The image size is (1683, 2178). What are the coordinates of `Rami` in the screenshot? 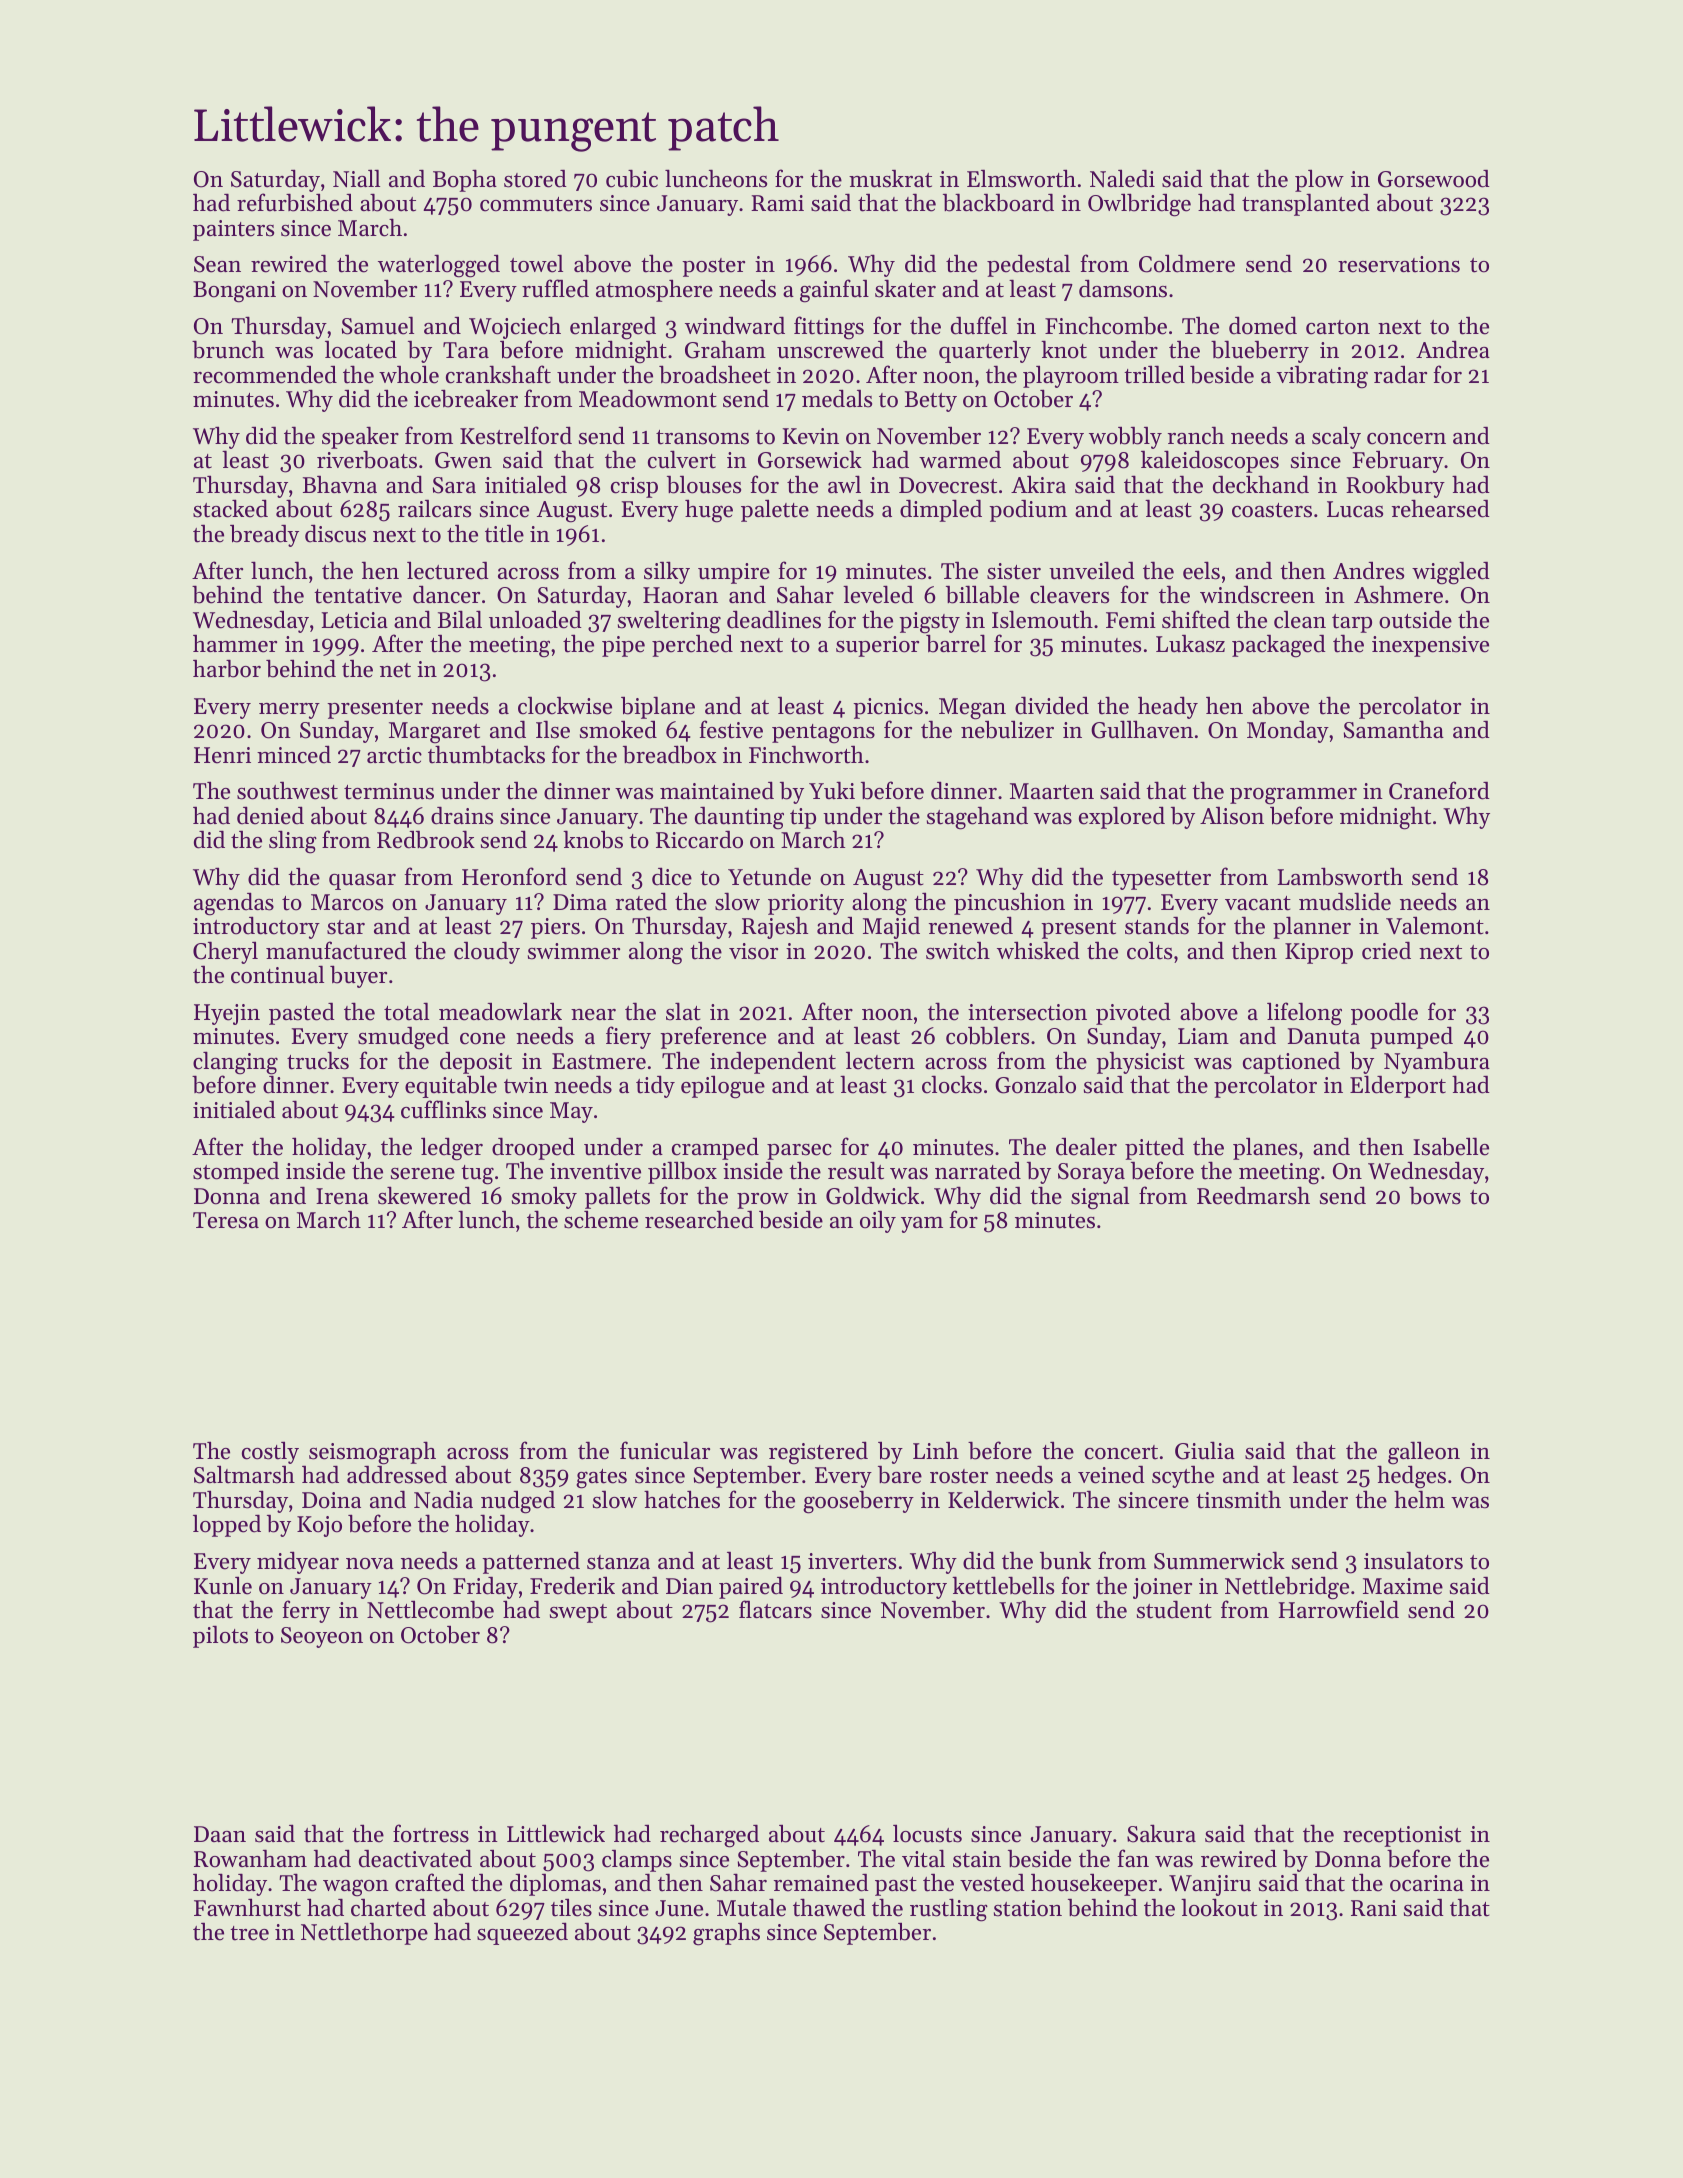 It's located at (777, 203).
